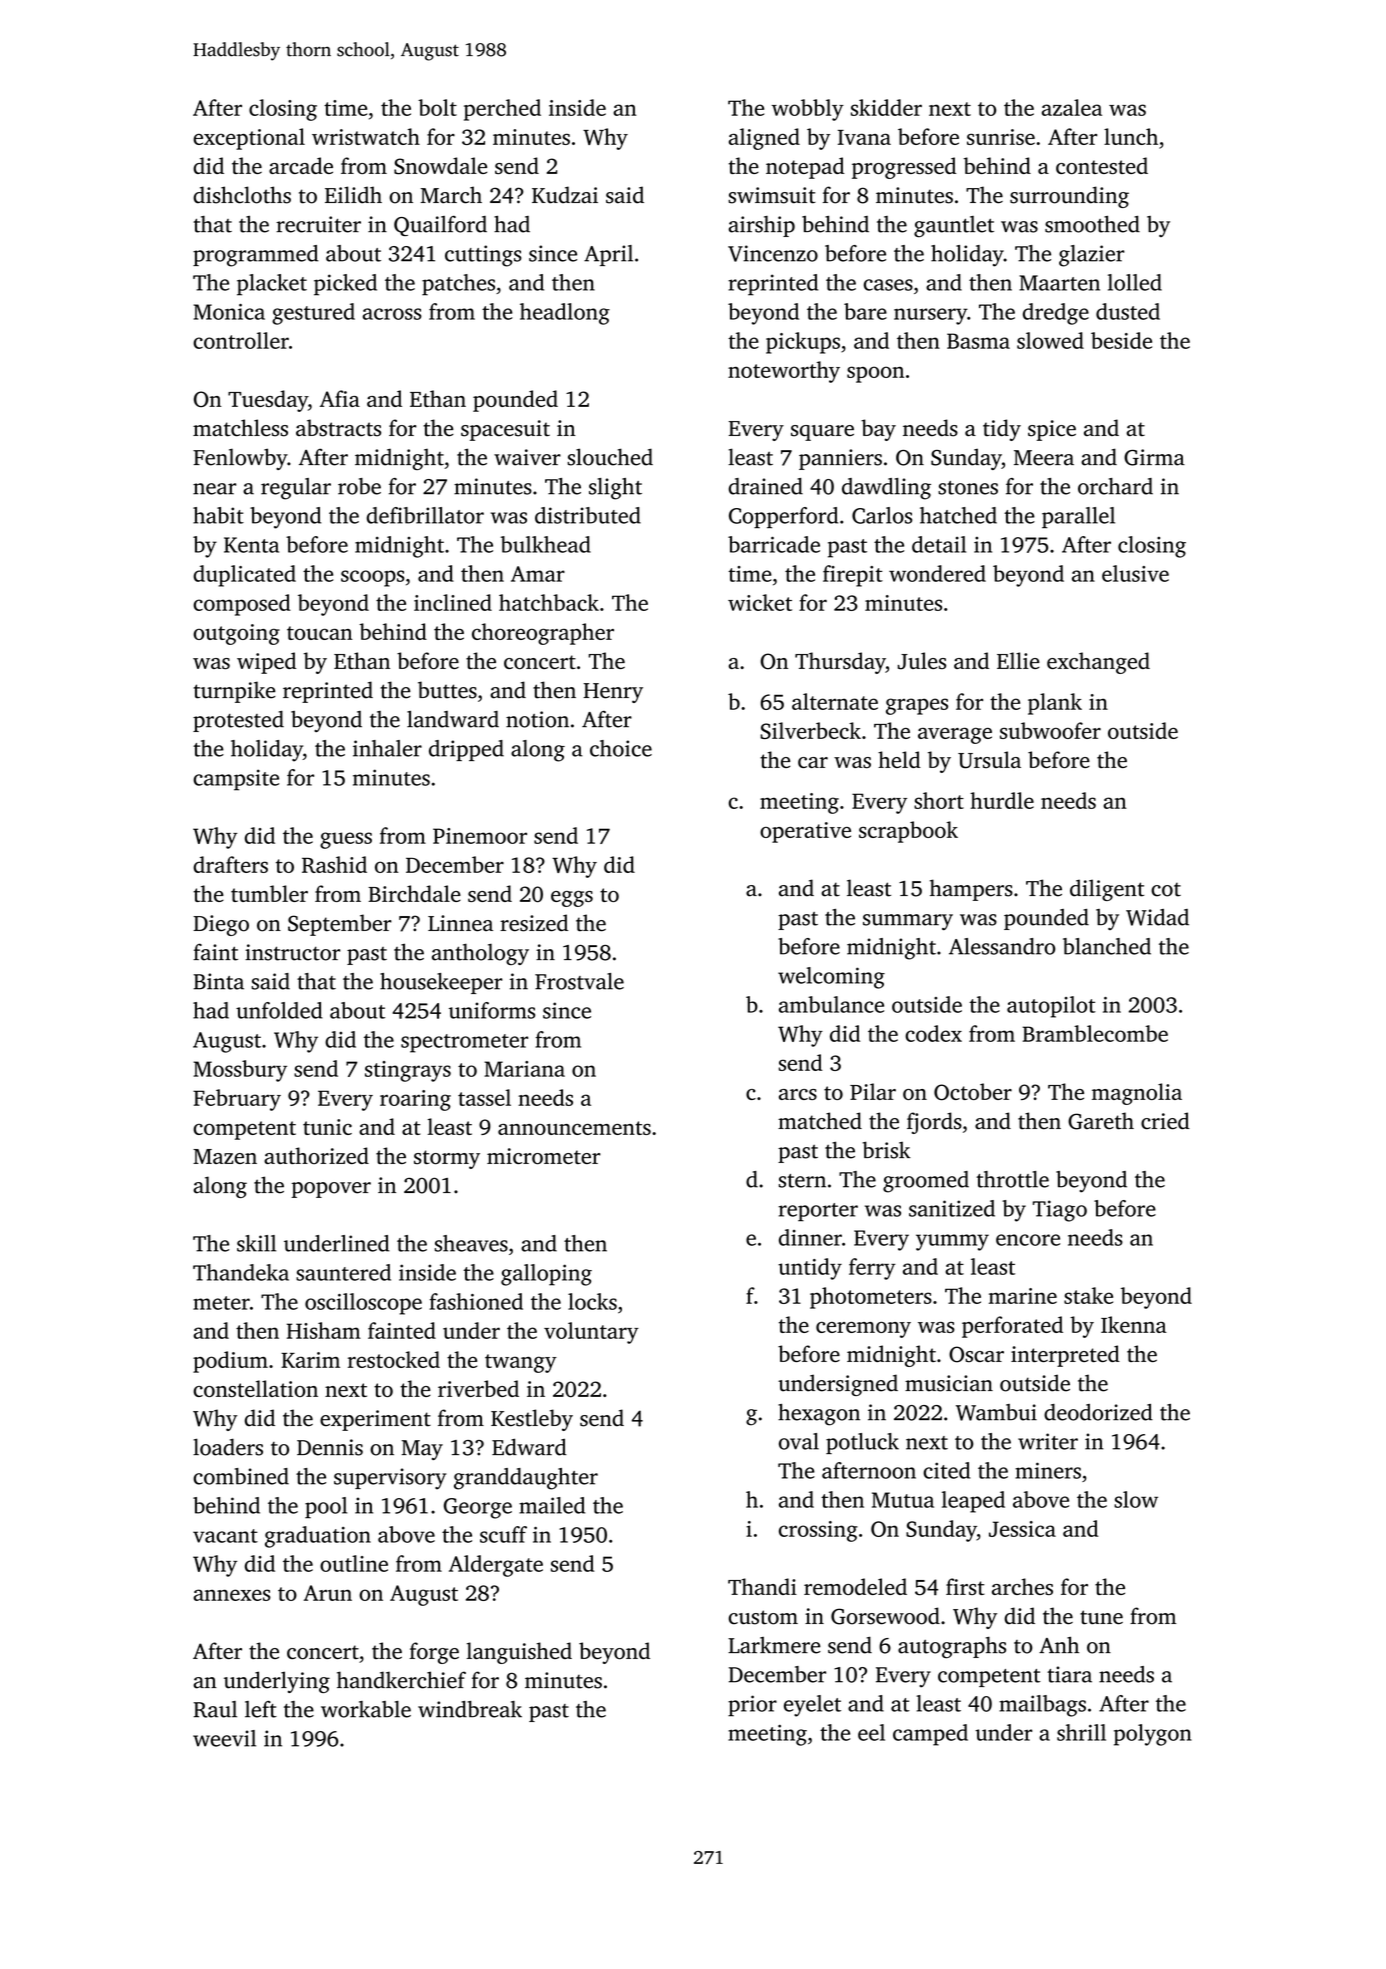 This screenshot has height=1969, width=1386. Describe the element at coordinates (810, 730) in the screenshot. I see `Silverbeck` at that location.
